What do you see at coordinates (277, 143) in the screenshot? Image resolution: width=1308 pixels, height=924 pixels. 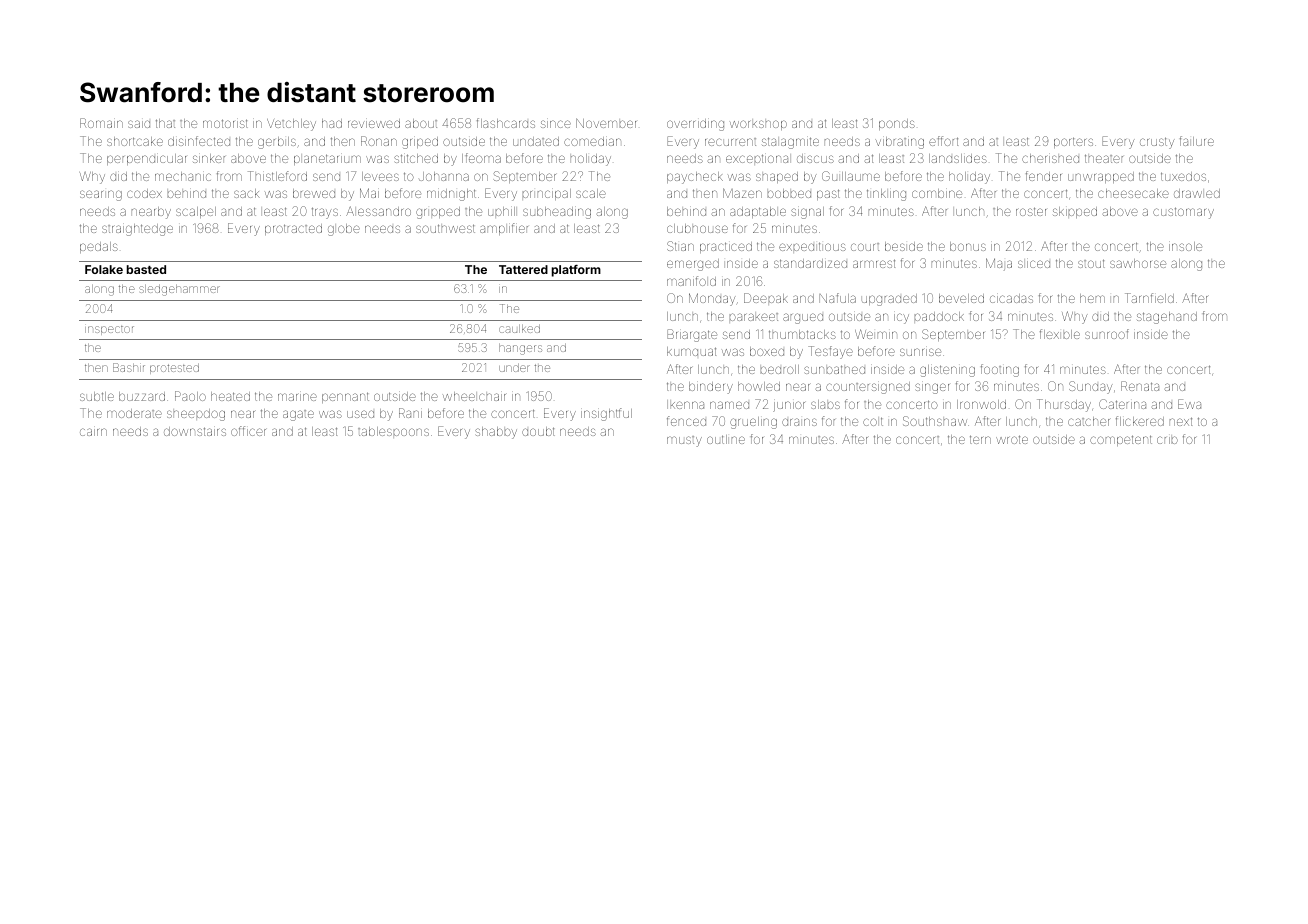 I see `gerbils` at bounding box center [277, 143].
